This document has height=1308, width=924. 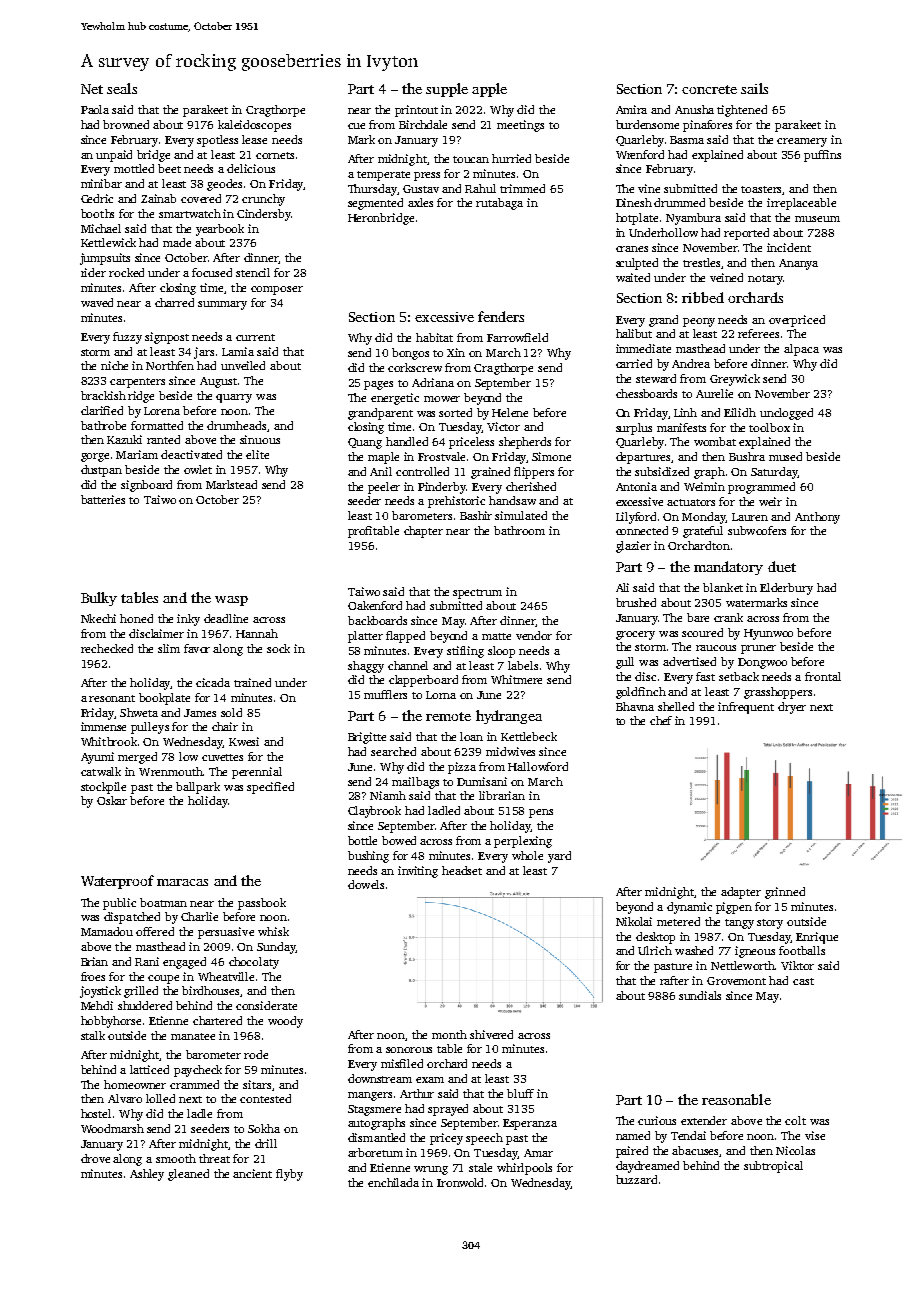 What do you see at coordinates (750, 517) in the document?
I see `Lauren` at bounding box center [750, 517].
